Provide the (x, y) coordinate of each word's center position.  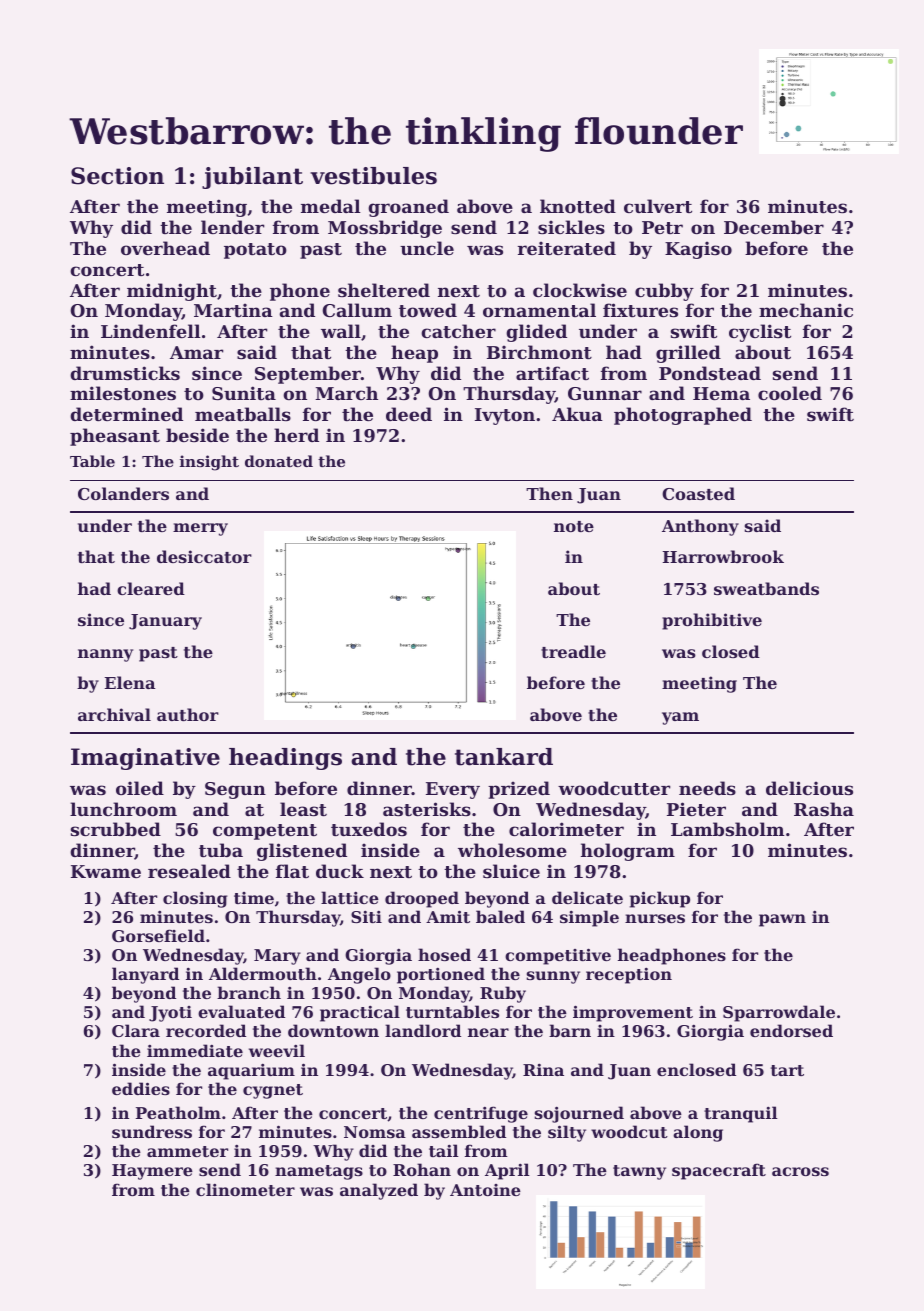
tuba (221, 850)
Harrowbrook (723, 556)
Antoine (485, 1190)
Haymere (152, 1172)
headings (285, 759)
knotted (578, 206)
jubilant (252, 178)
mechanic (806, 310)
